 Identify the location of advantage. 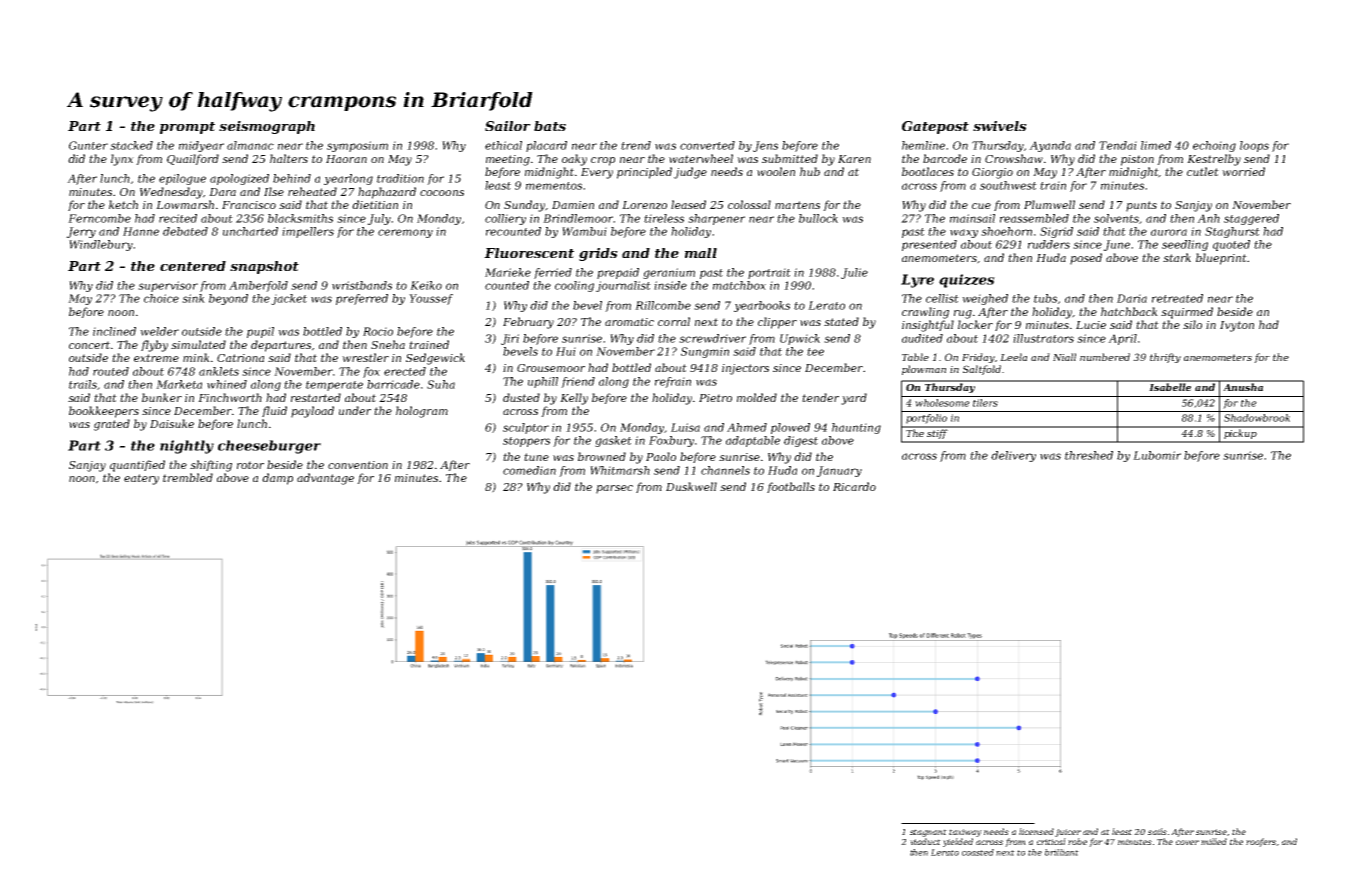
(325, 479).
